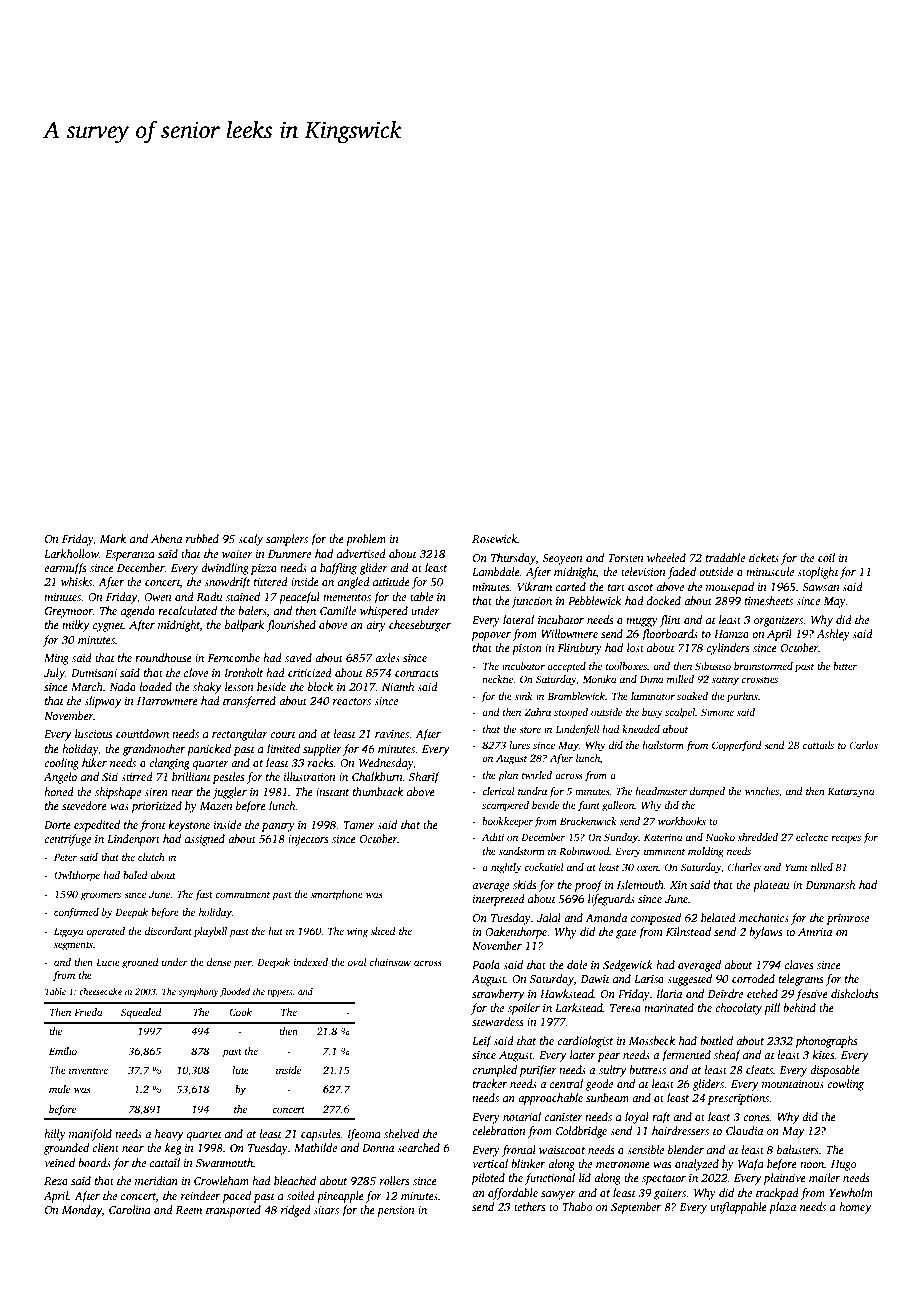 This page has width=924, height=1308. I want to click on Ashley, so click(833, 635).
